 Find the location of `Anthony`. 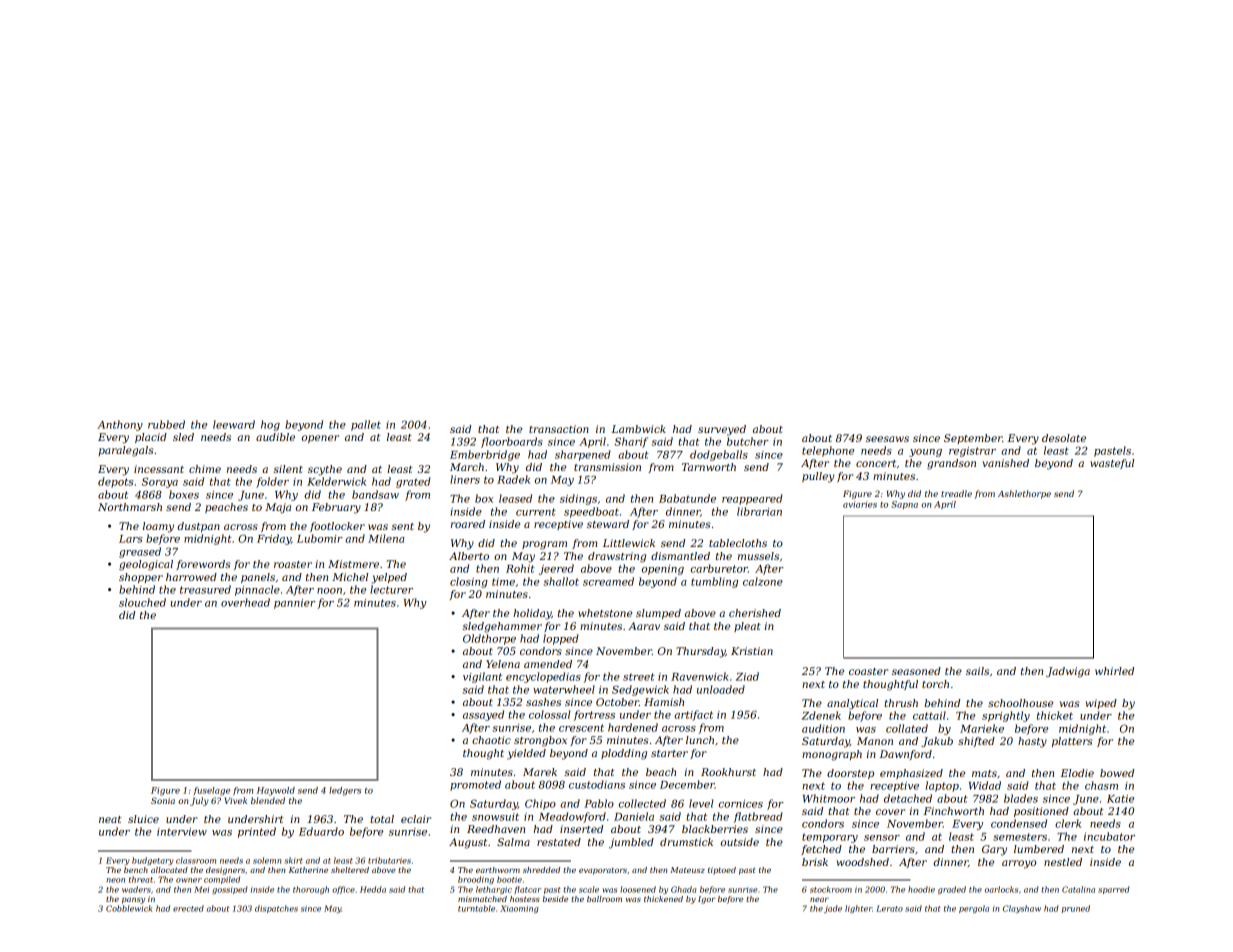

Anthony is located at coordinates (120, 425).
